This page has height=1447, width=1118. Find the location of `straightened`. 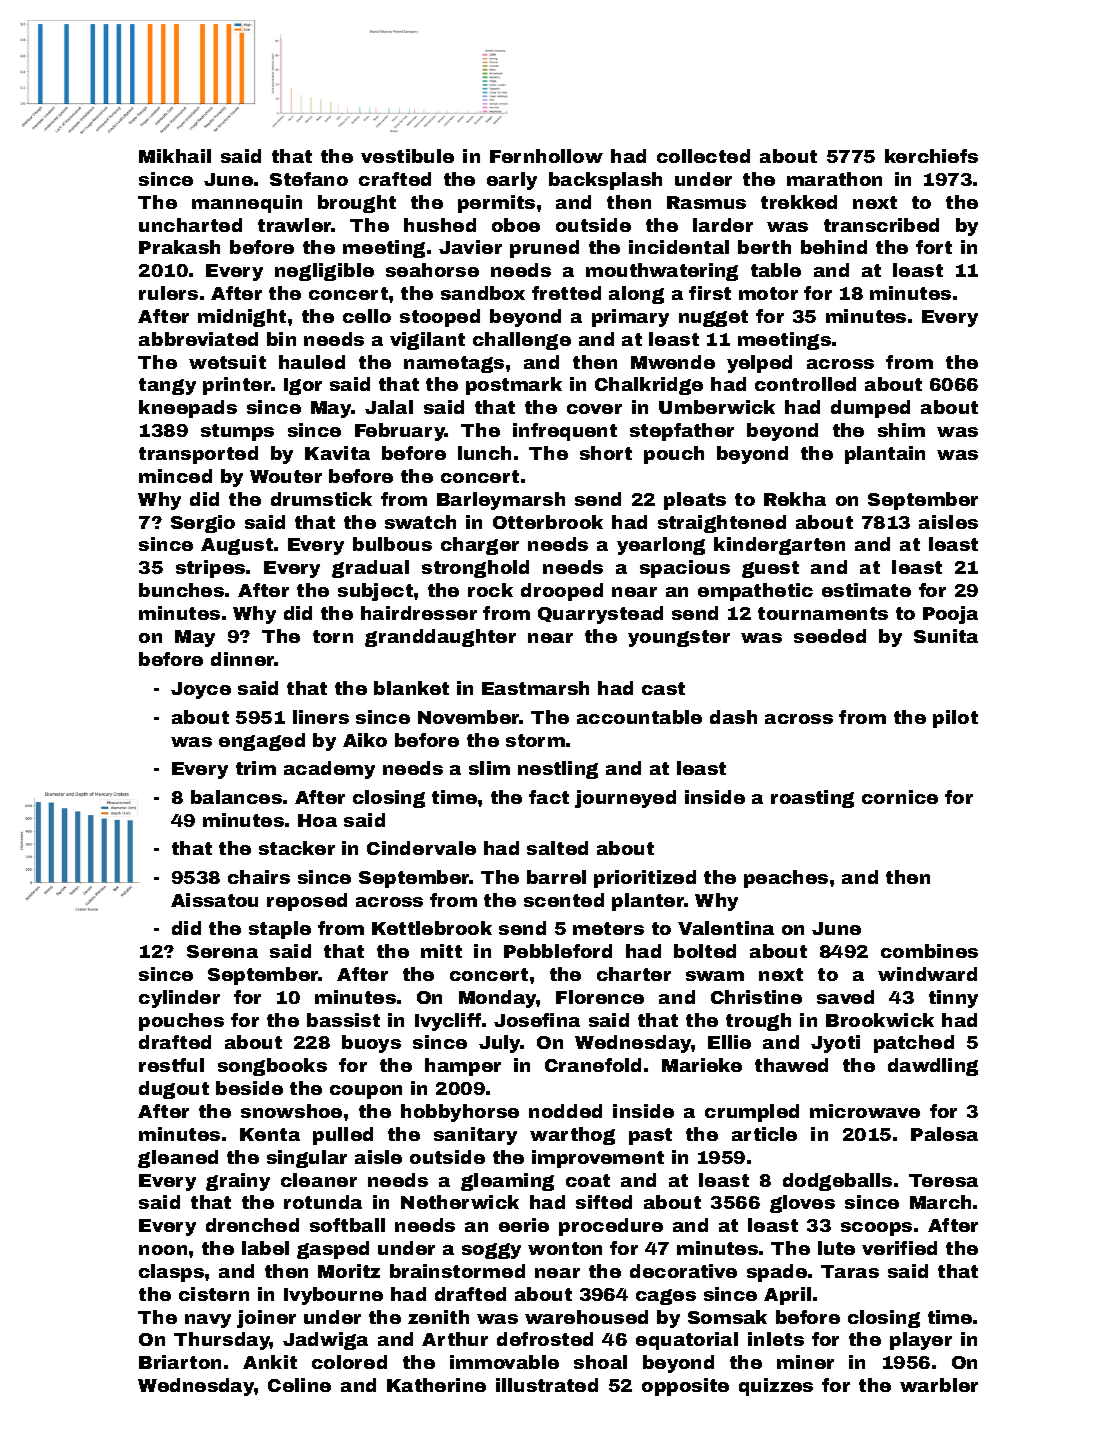

straightened is located at coordinates (722, 524).
